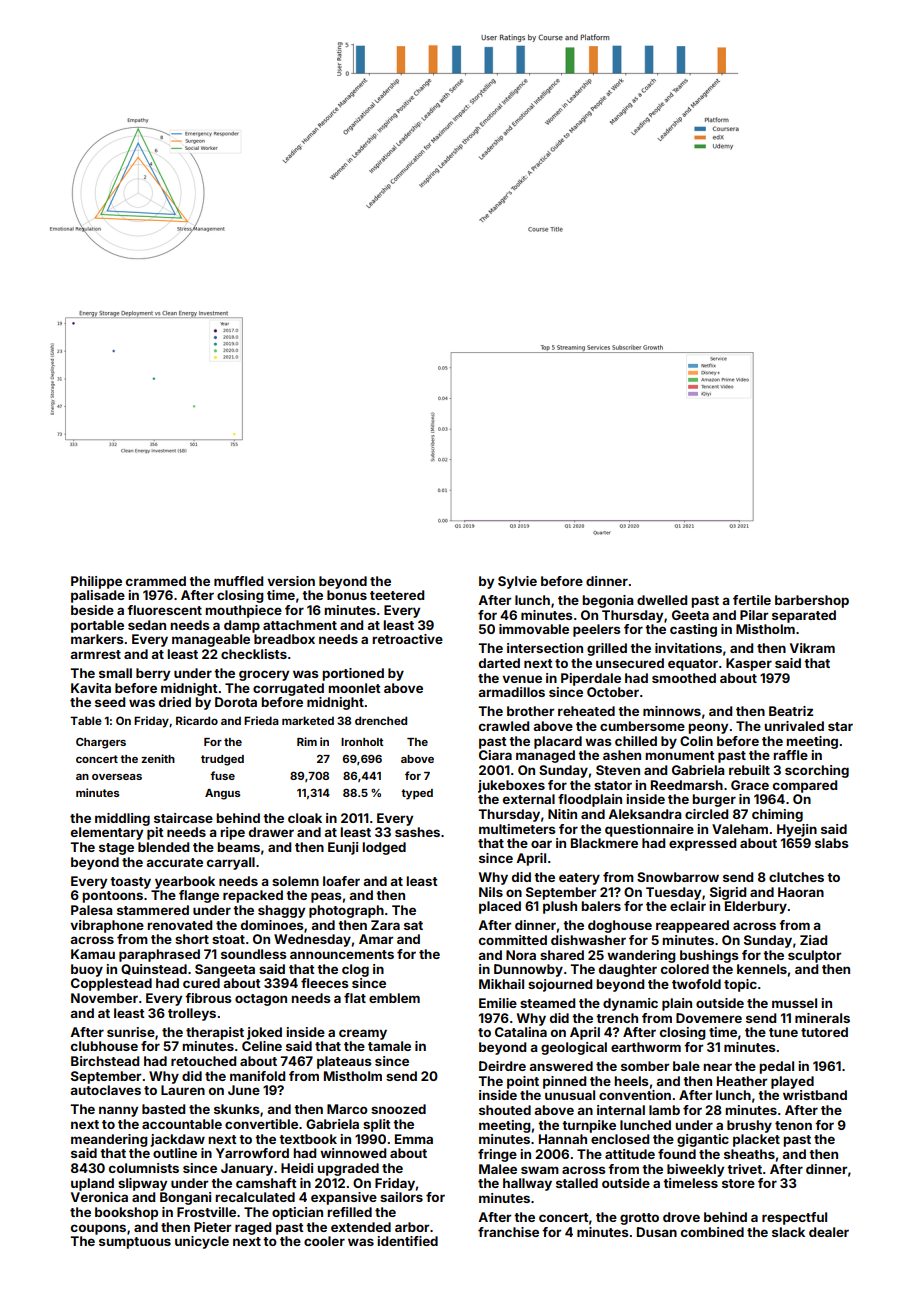 This screenshot has height=1308, width=924. I want to click on paraphrased, so click(159, 955).
